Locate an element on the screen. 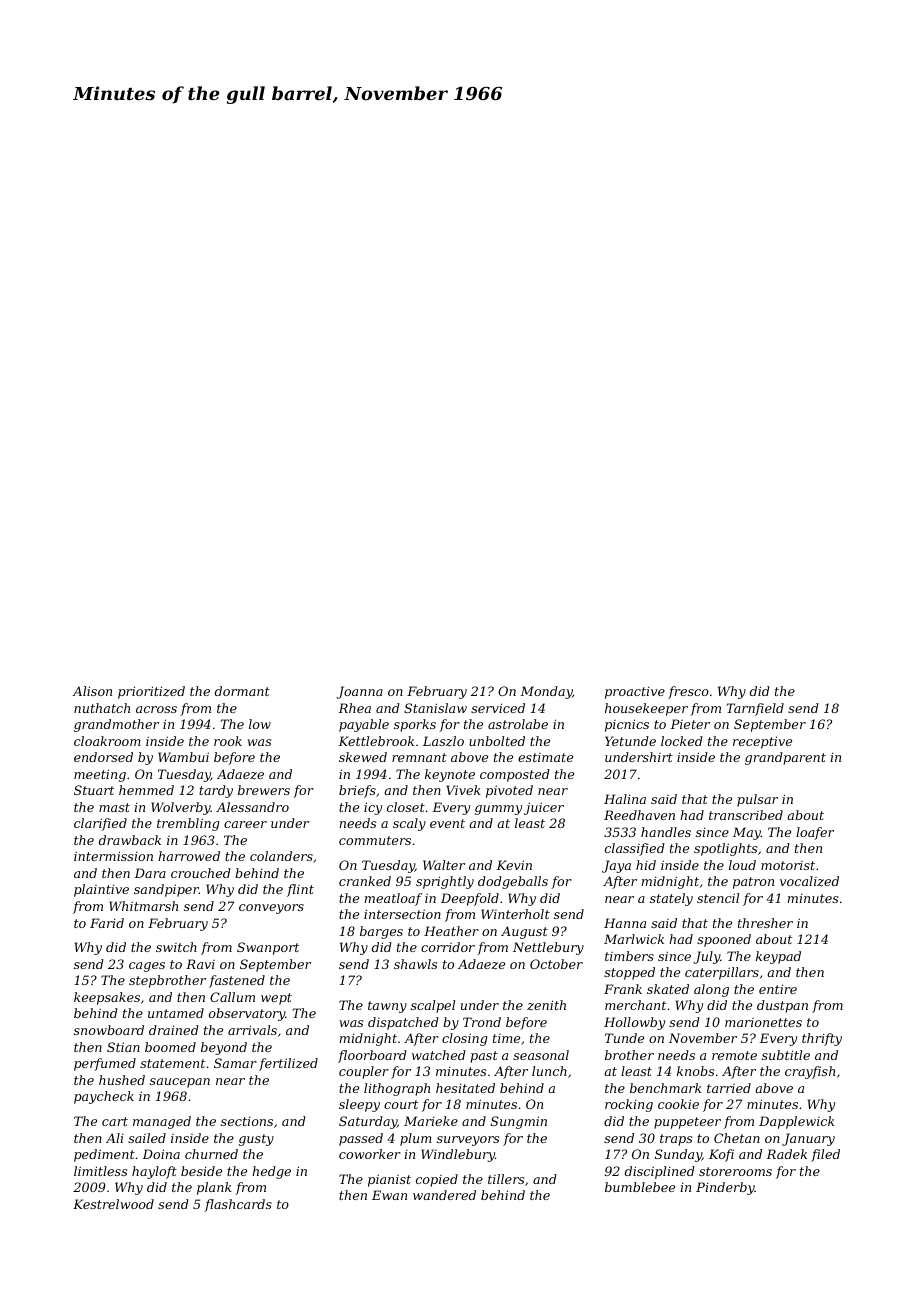 This screenshot has width=924, height=1308. prioritized is located at coordinates (151, 692).
